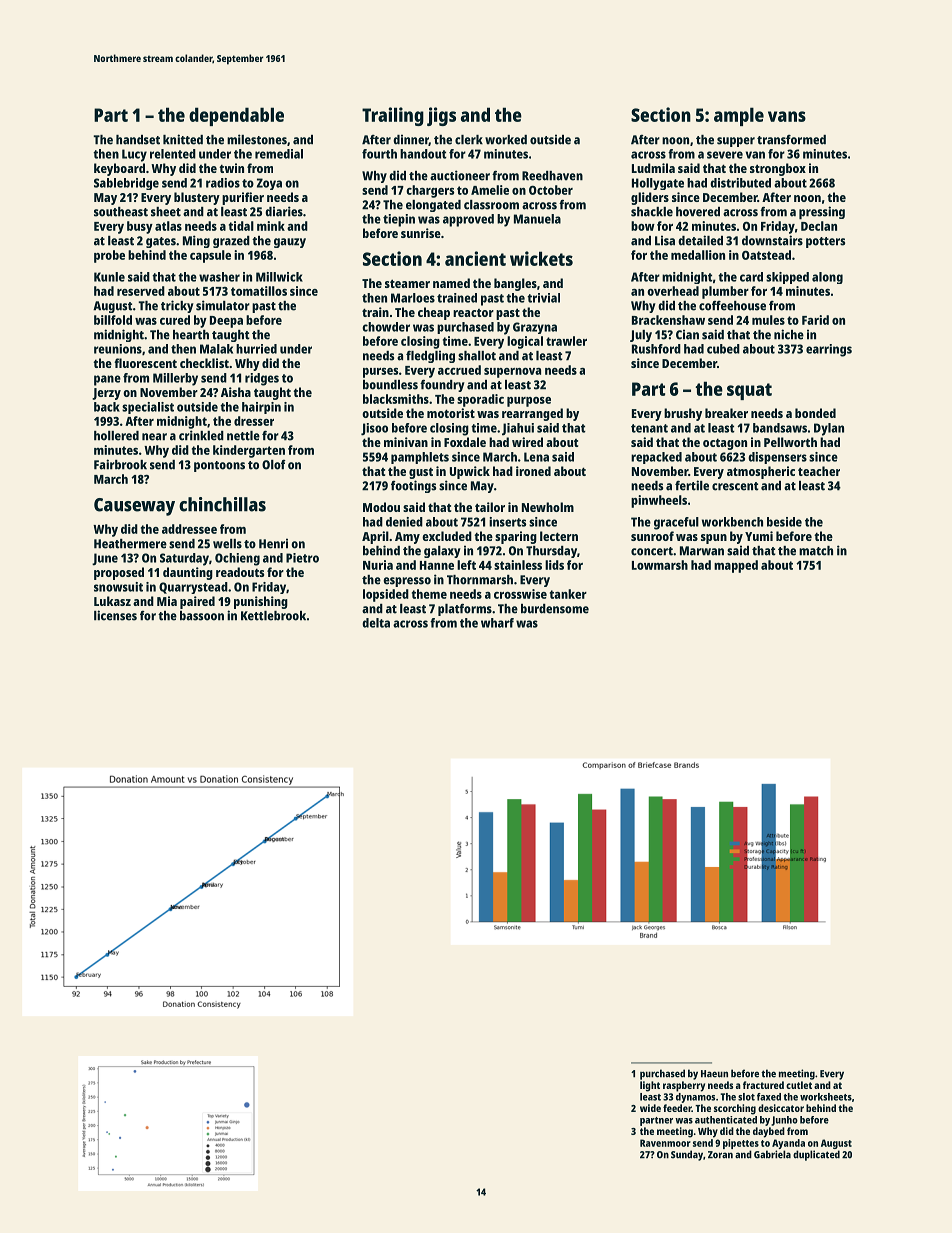 The width and height of the screenshot is (952, 1233). Describe the element at coordinates (684, 1086) in the screenshot. I see `raspberry` at that location.
